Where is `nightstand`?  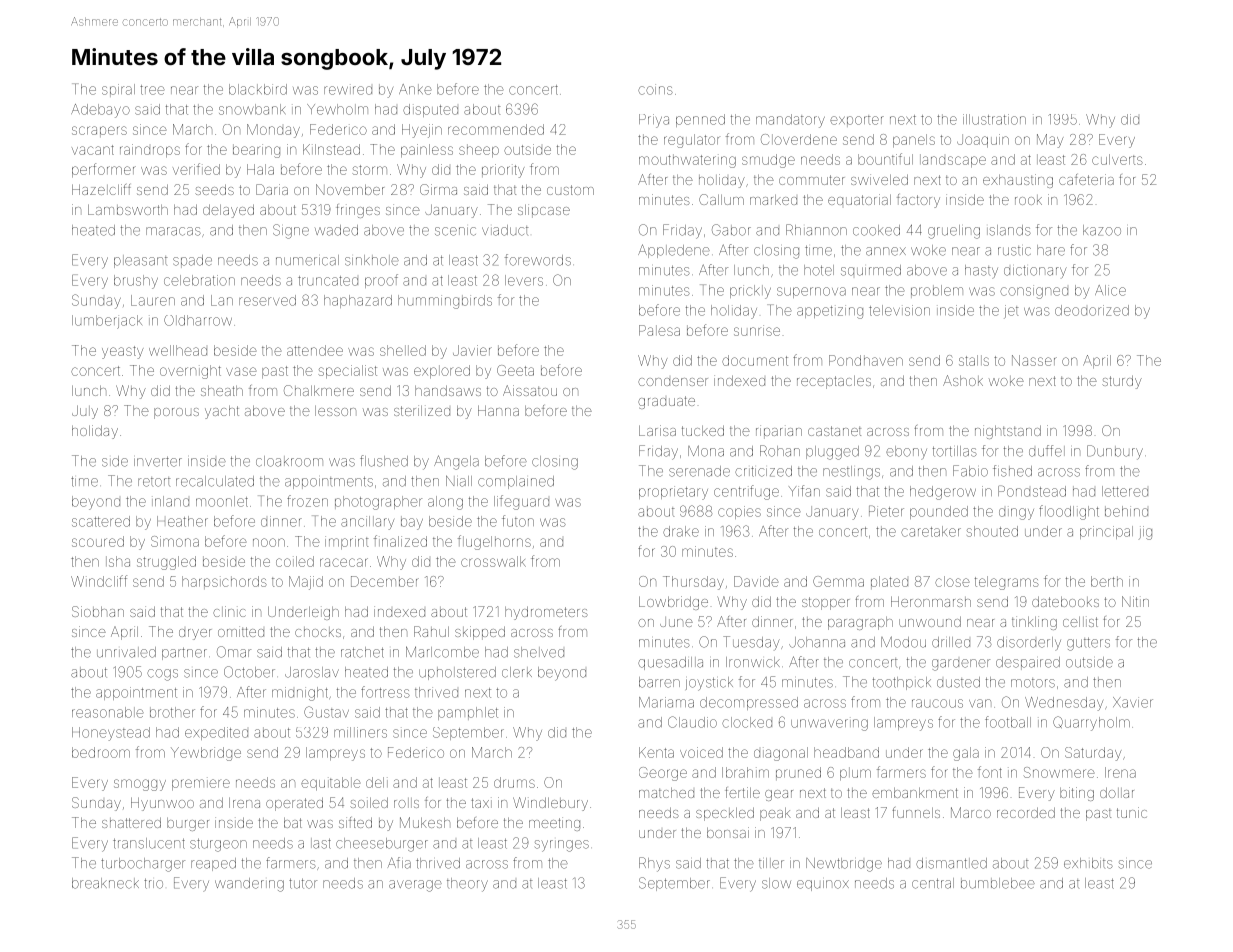 nightstand is located at coordinates (1008, 432).
